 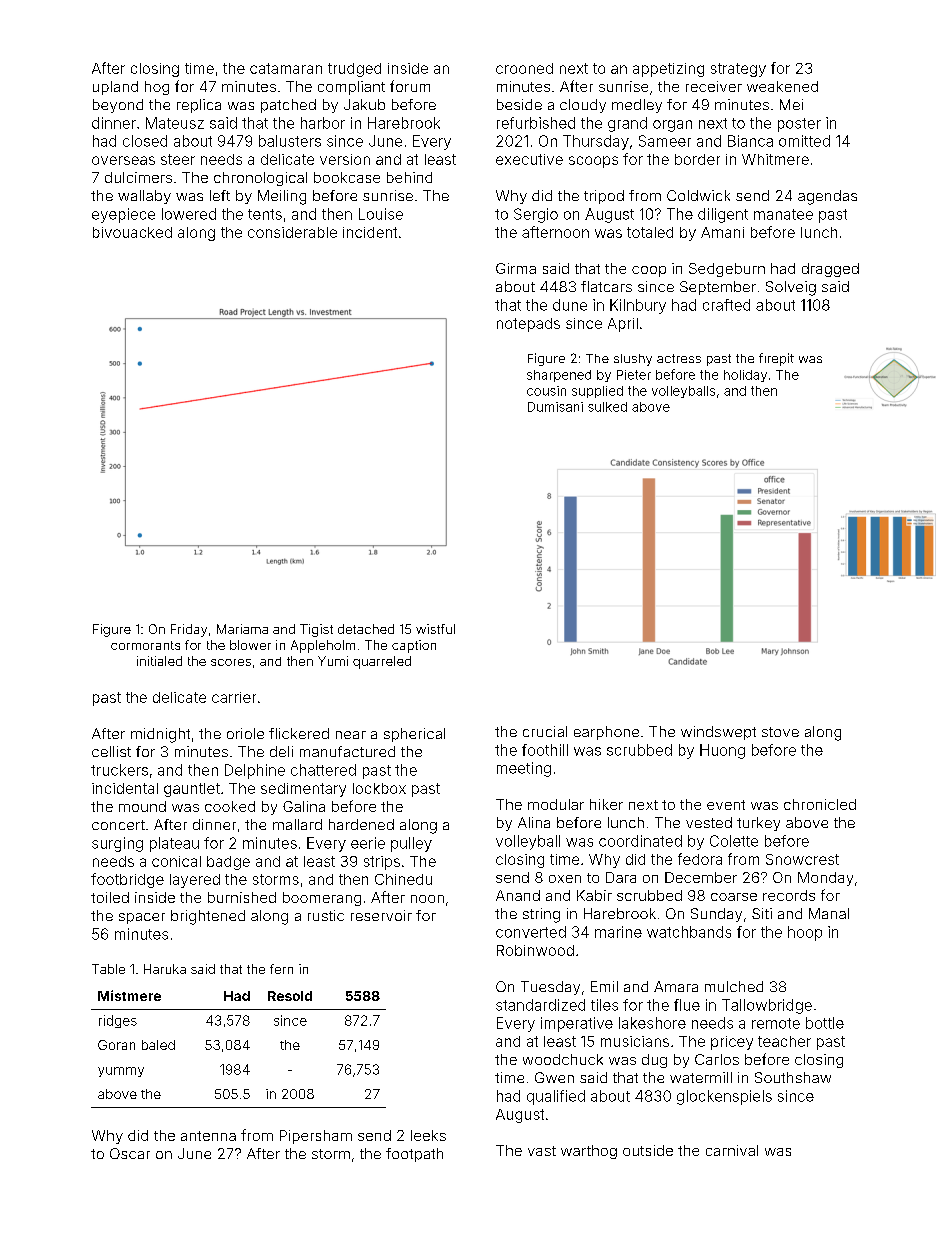 I want to click on trudged, so click(x=354, y=70).
